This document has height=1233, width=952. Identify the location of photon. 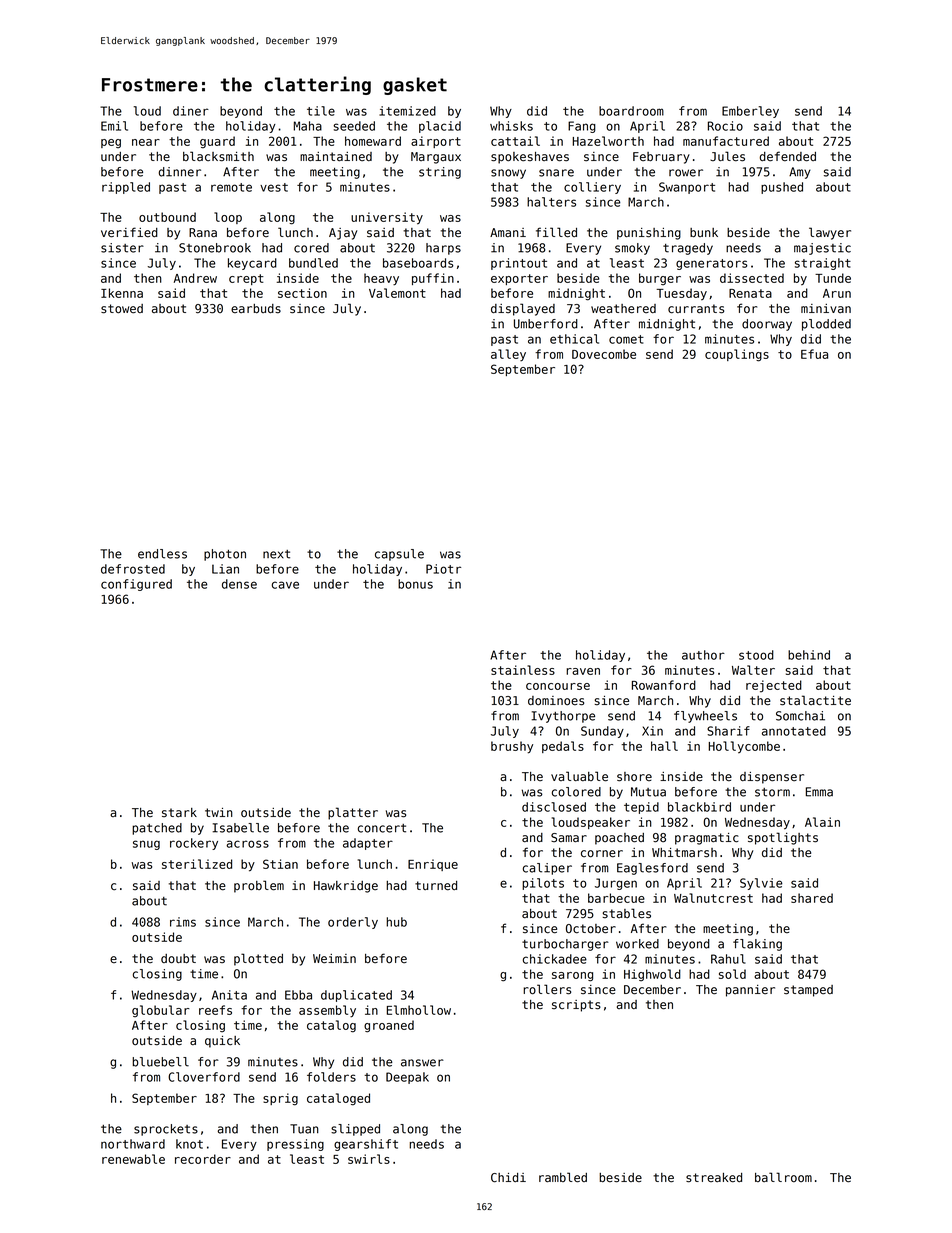
(225, 555).
